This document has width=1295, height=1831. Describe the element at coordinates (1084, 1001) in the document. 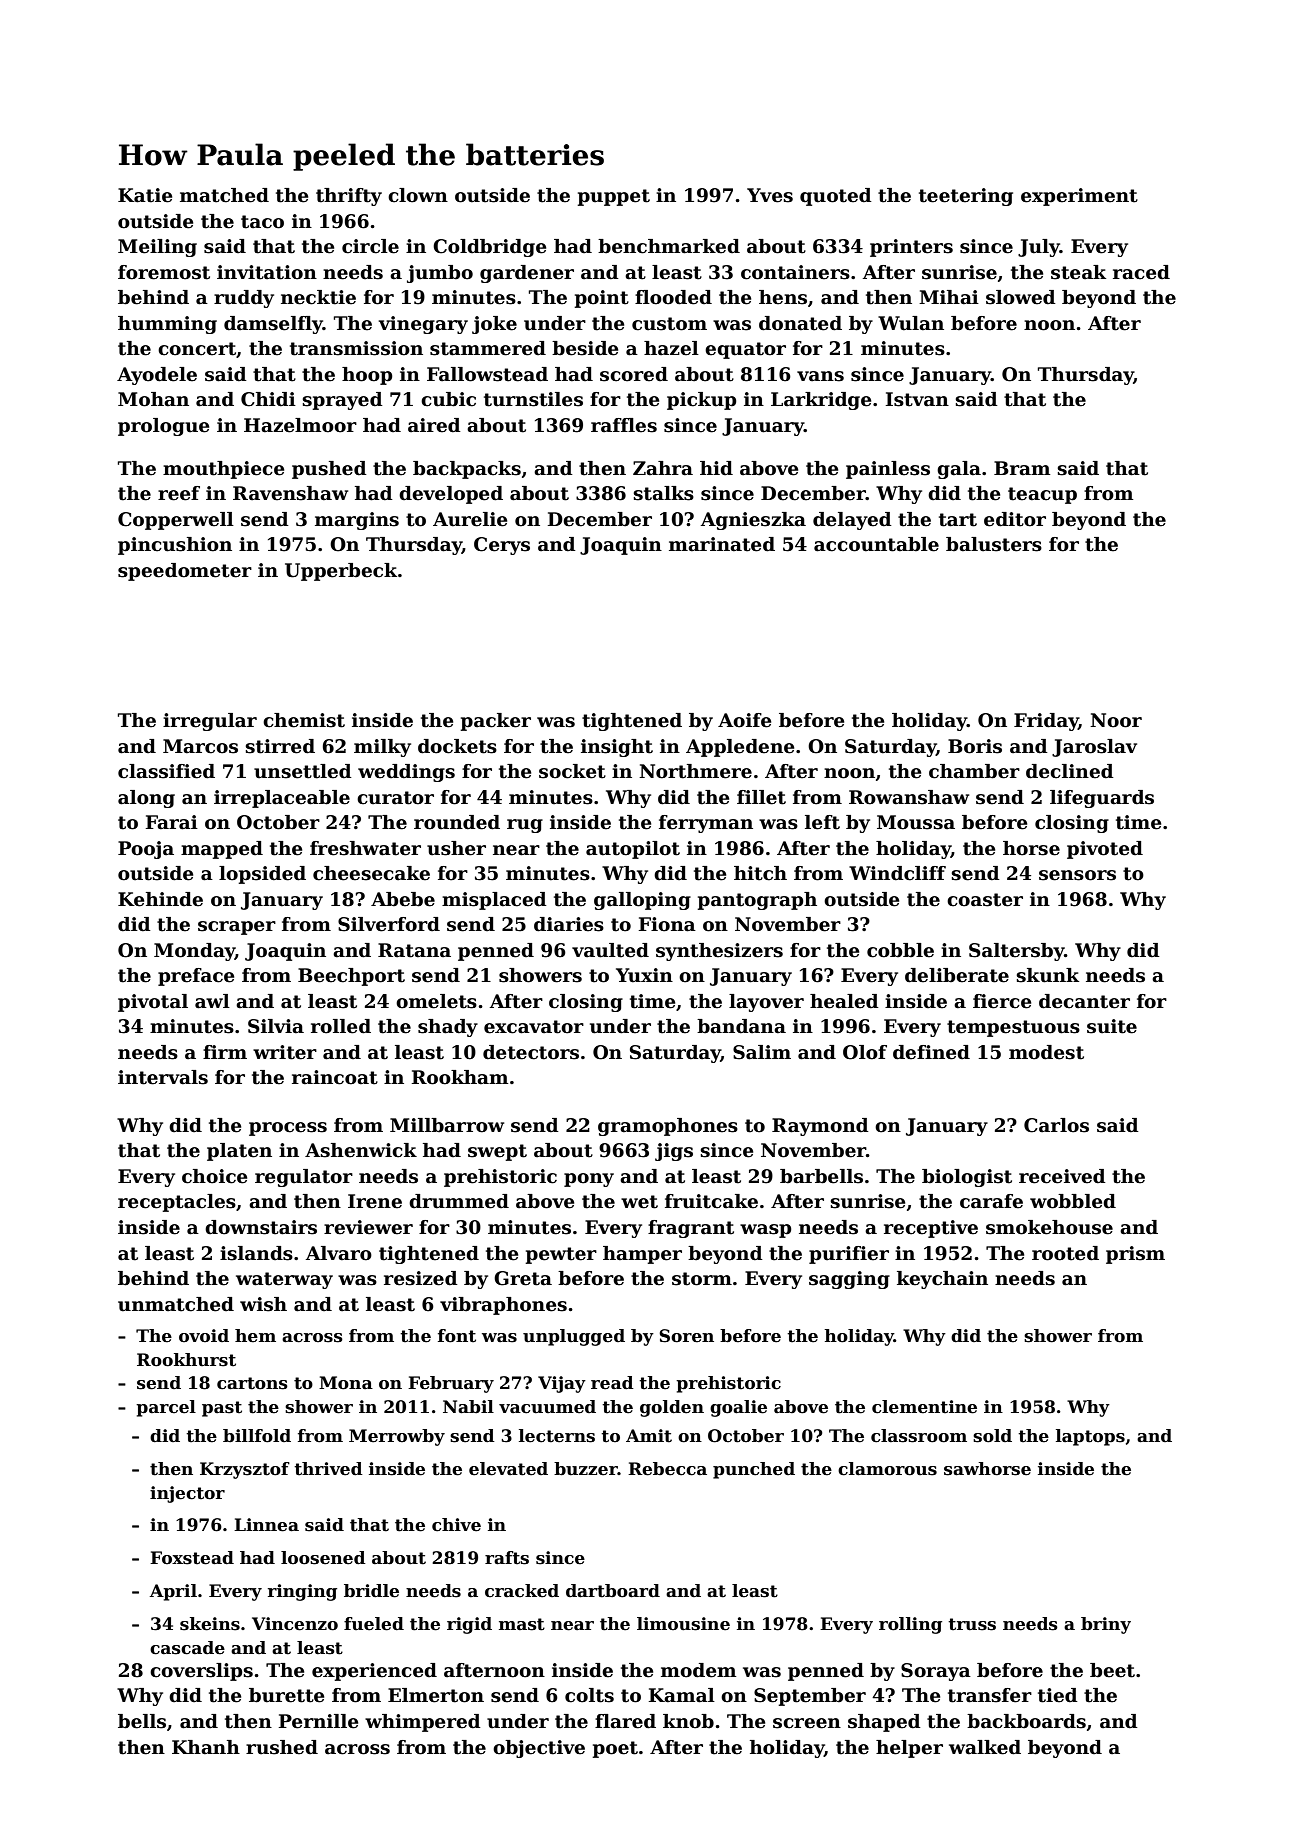

I see `decanter` at that location.
